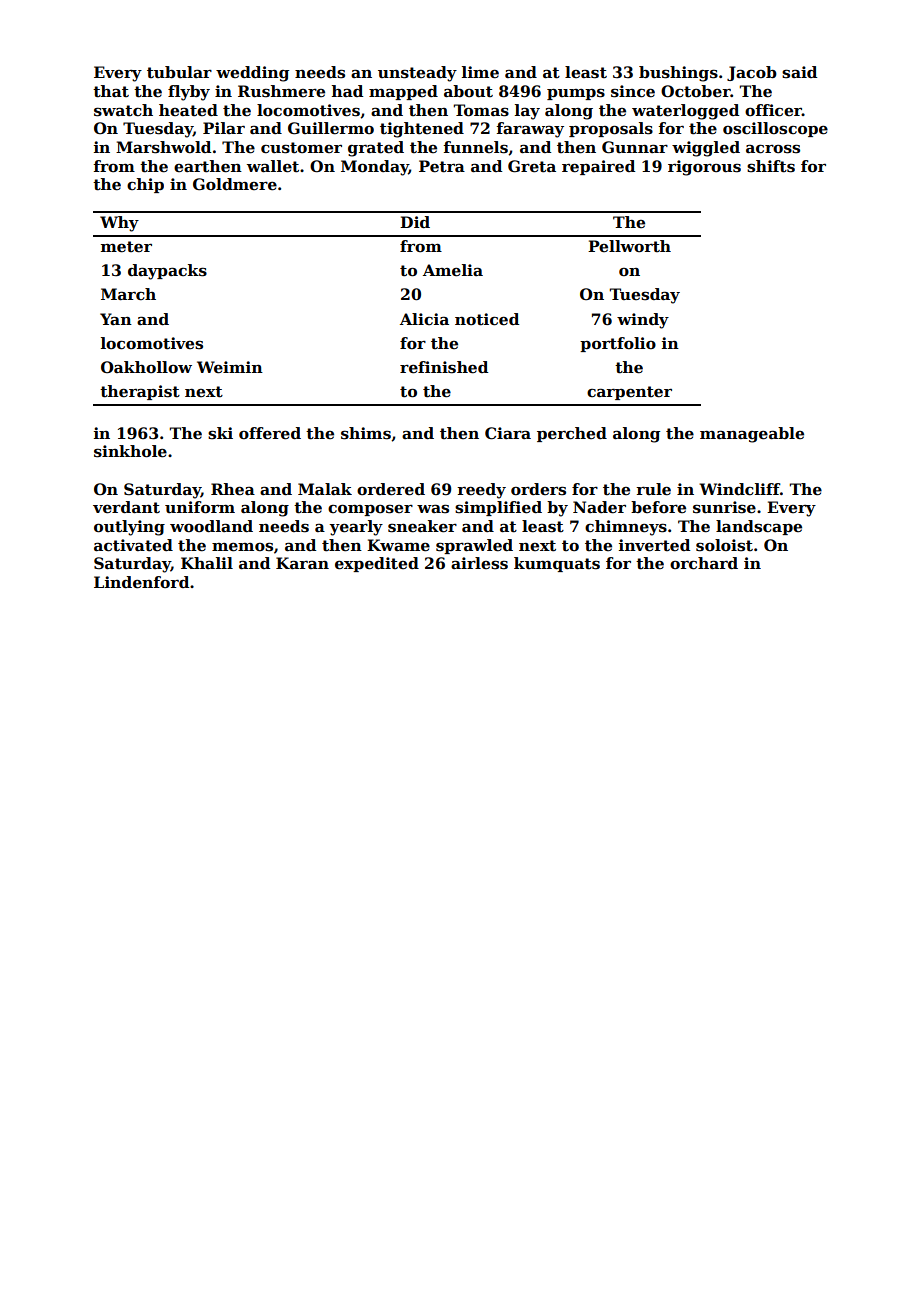  What do you see at coordinates (233, 489) in the screenshot?
I see `Rhea` at bounding box center [233, 489].
